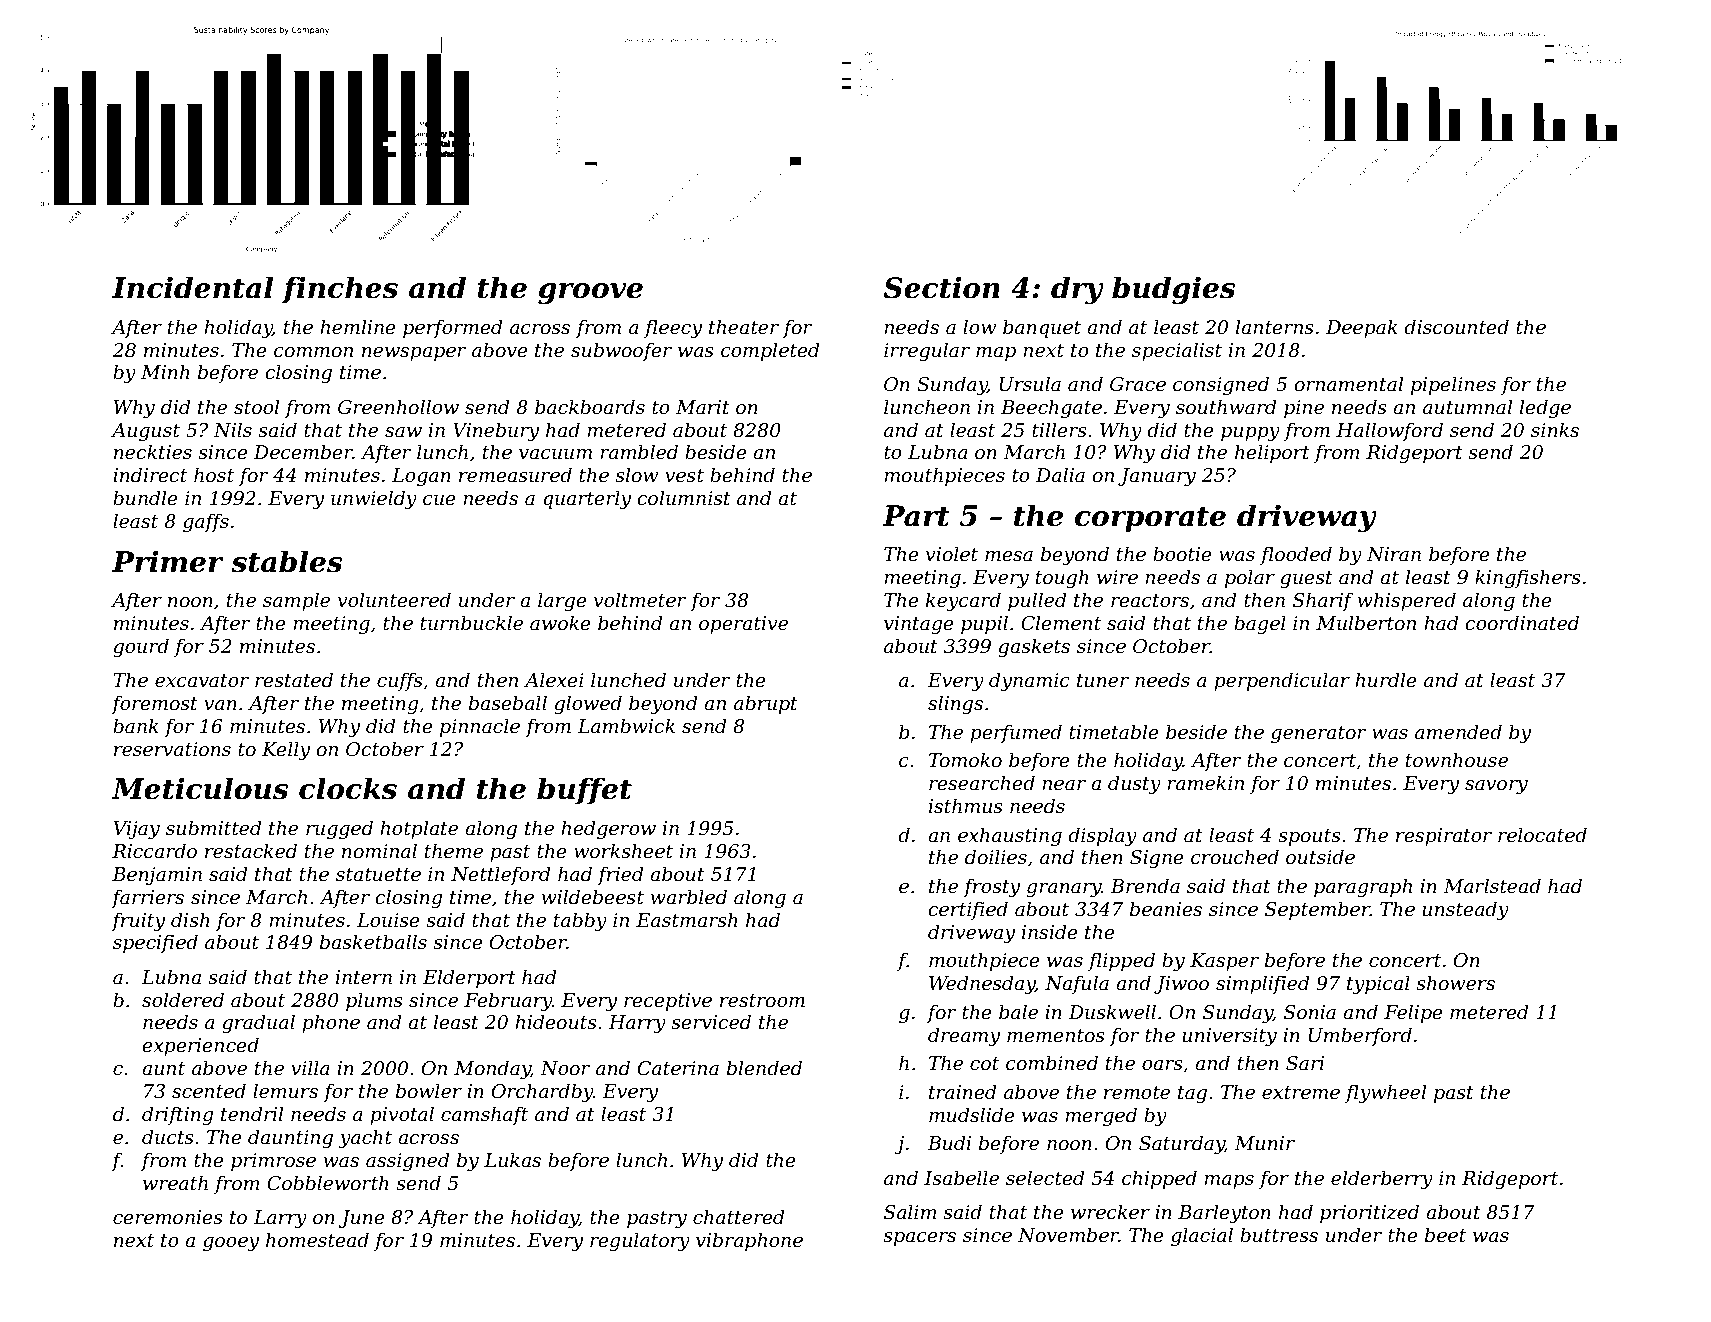  Describe the element at coordinates (1545, 408) in the screenshot. I see `ledge` at that location.
